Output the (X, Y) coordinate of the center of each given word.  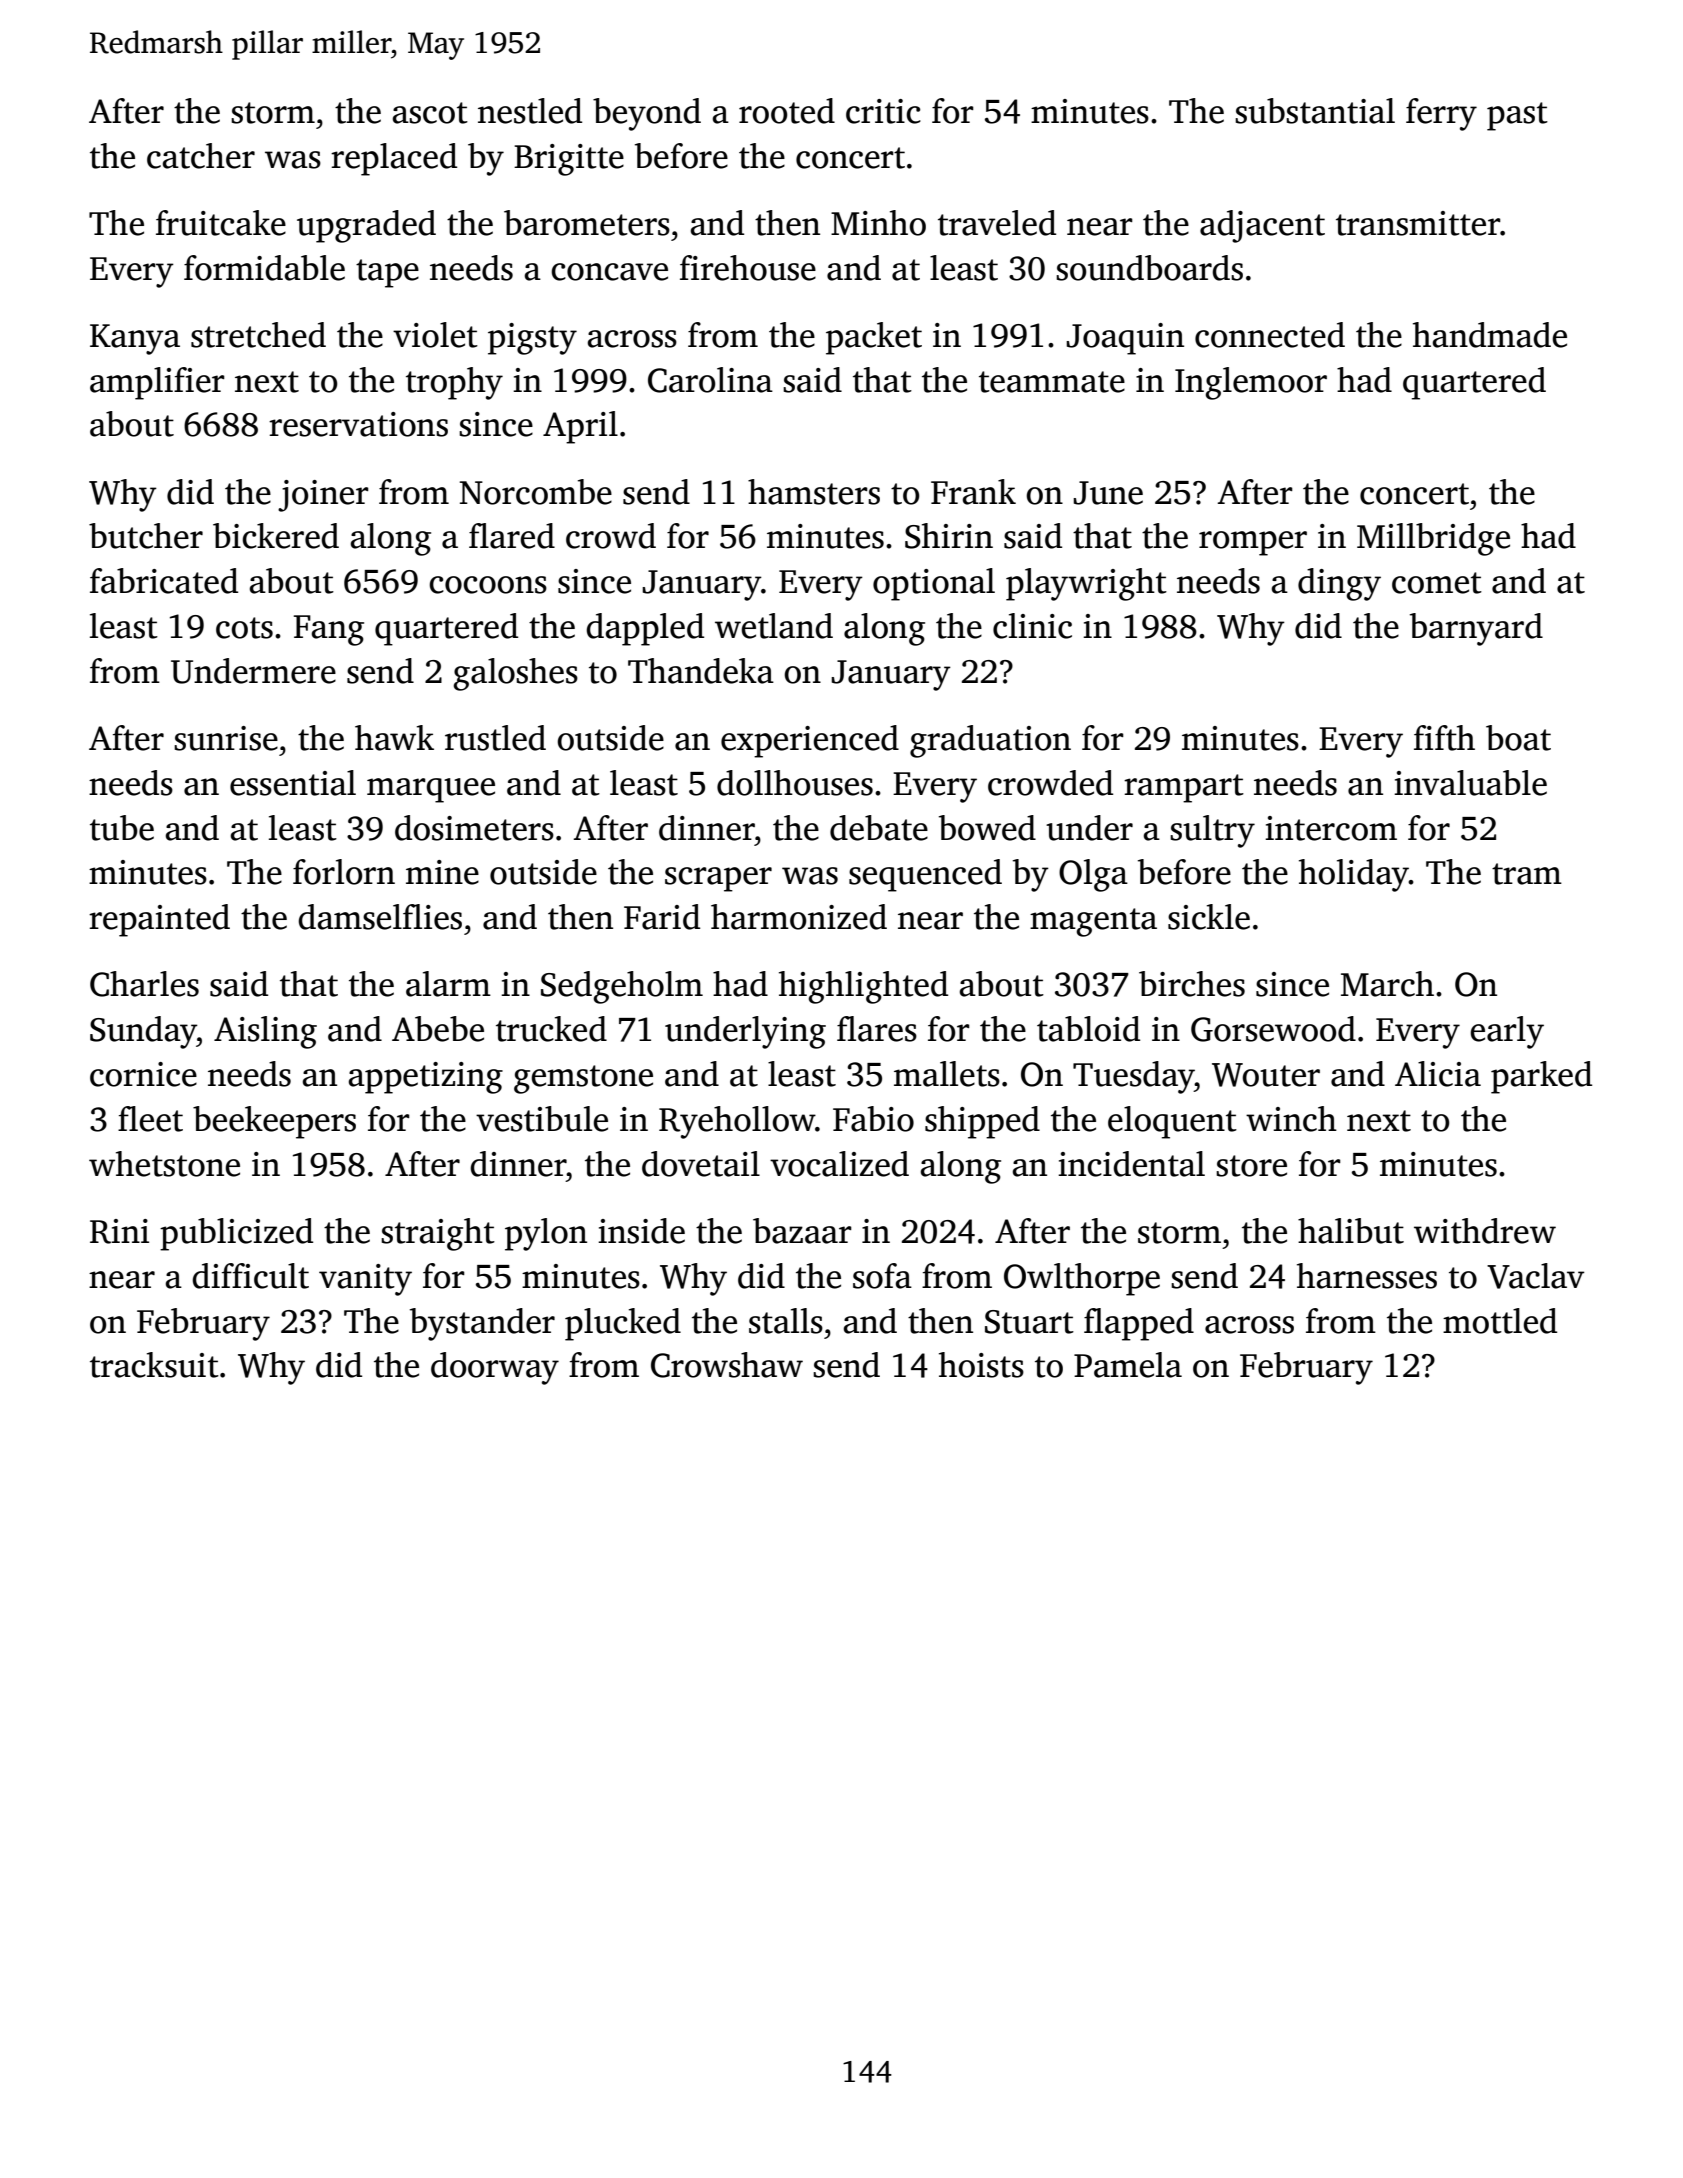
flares (877, 1029)
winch (1291, 1119)
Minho (878, 223)
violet (435, 335)
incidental (1131, 1164)
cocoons (488, 585)
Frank (973, 492)
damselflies (380, 917)
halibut (1351, 1231)
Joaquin (1125, 339)
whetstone (164, 1164)
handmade (1490, 335)
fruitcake (221, 223)
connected (1270, 335)
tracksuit (154, 1365)
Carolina (710, 380)
